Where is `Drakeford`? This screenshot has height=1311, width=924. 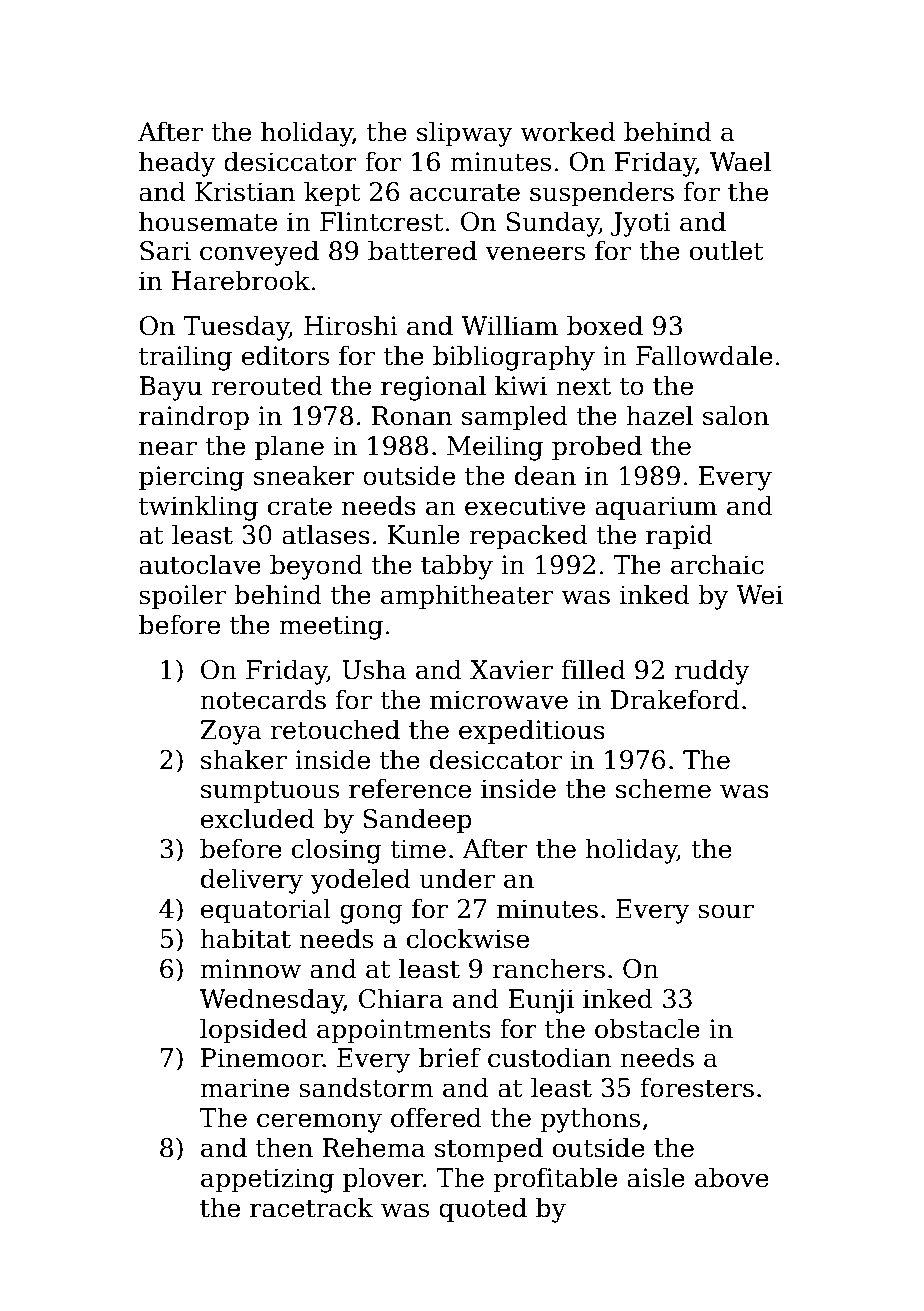
Drakeford is located at coordinates (675, 699).
